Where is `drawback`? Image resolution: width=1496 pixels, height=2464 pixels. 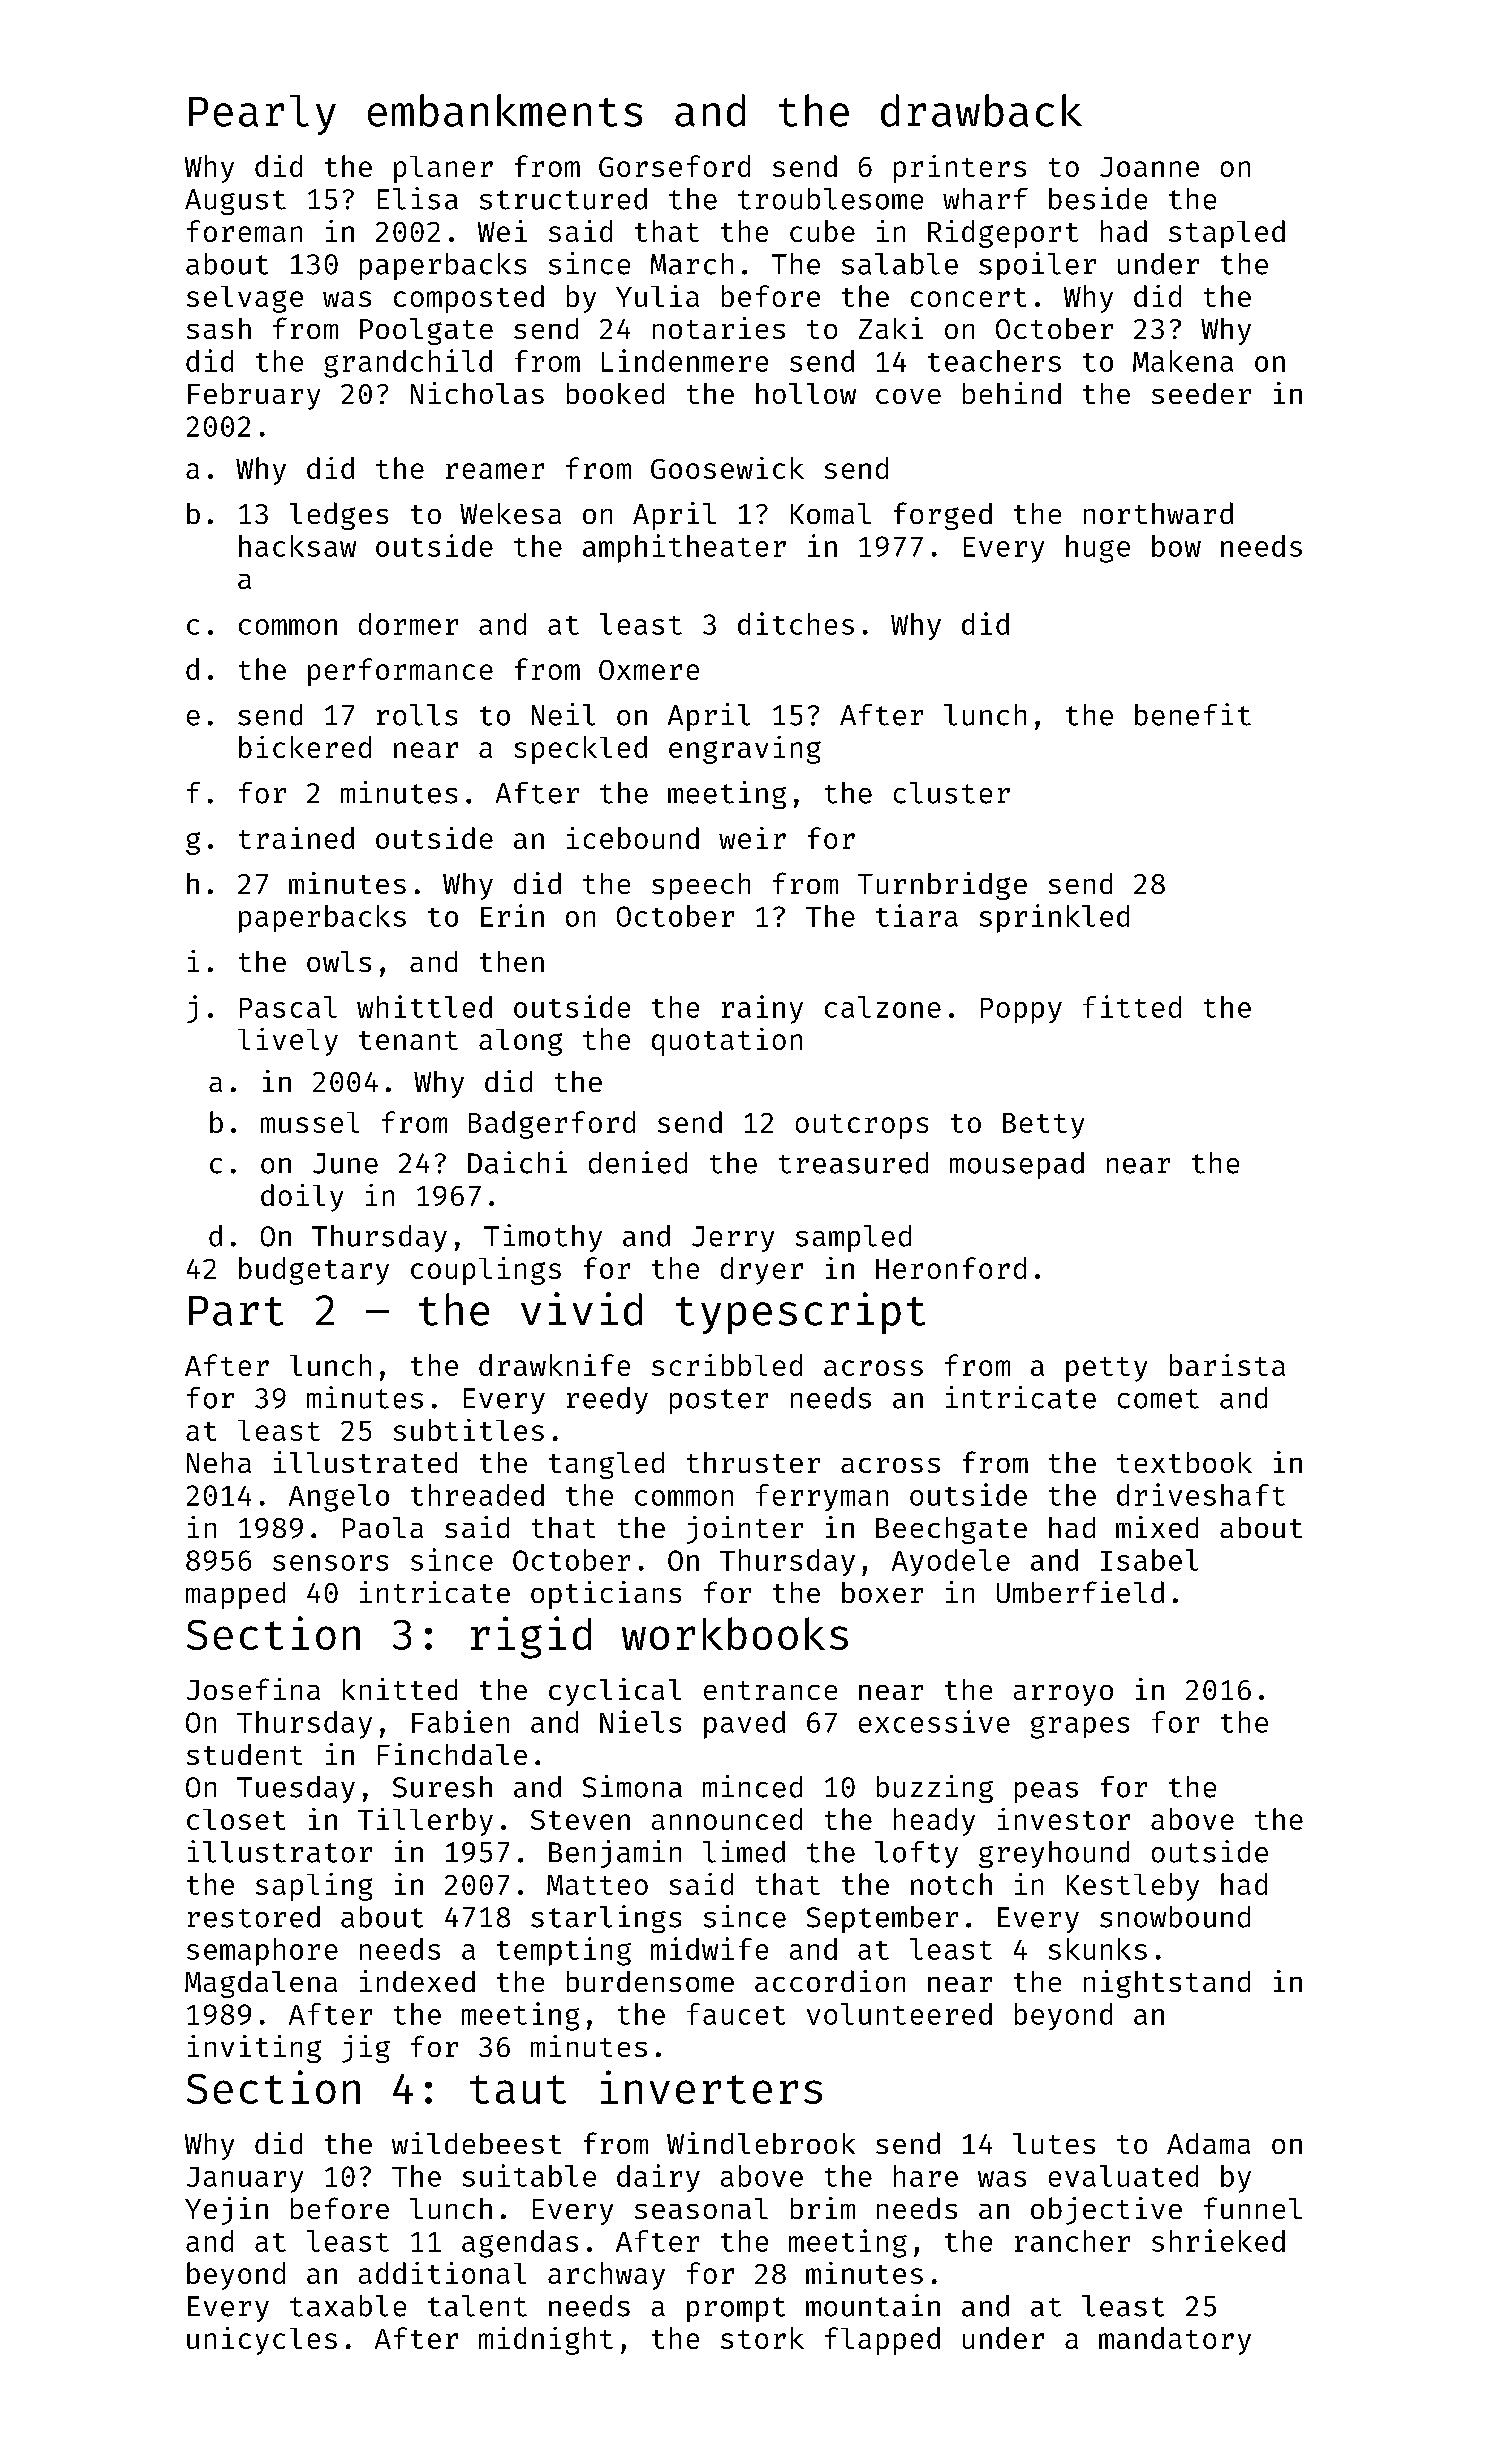
drawback is located at coordinates (981, 110).
